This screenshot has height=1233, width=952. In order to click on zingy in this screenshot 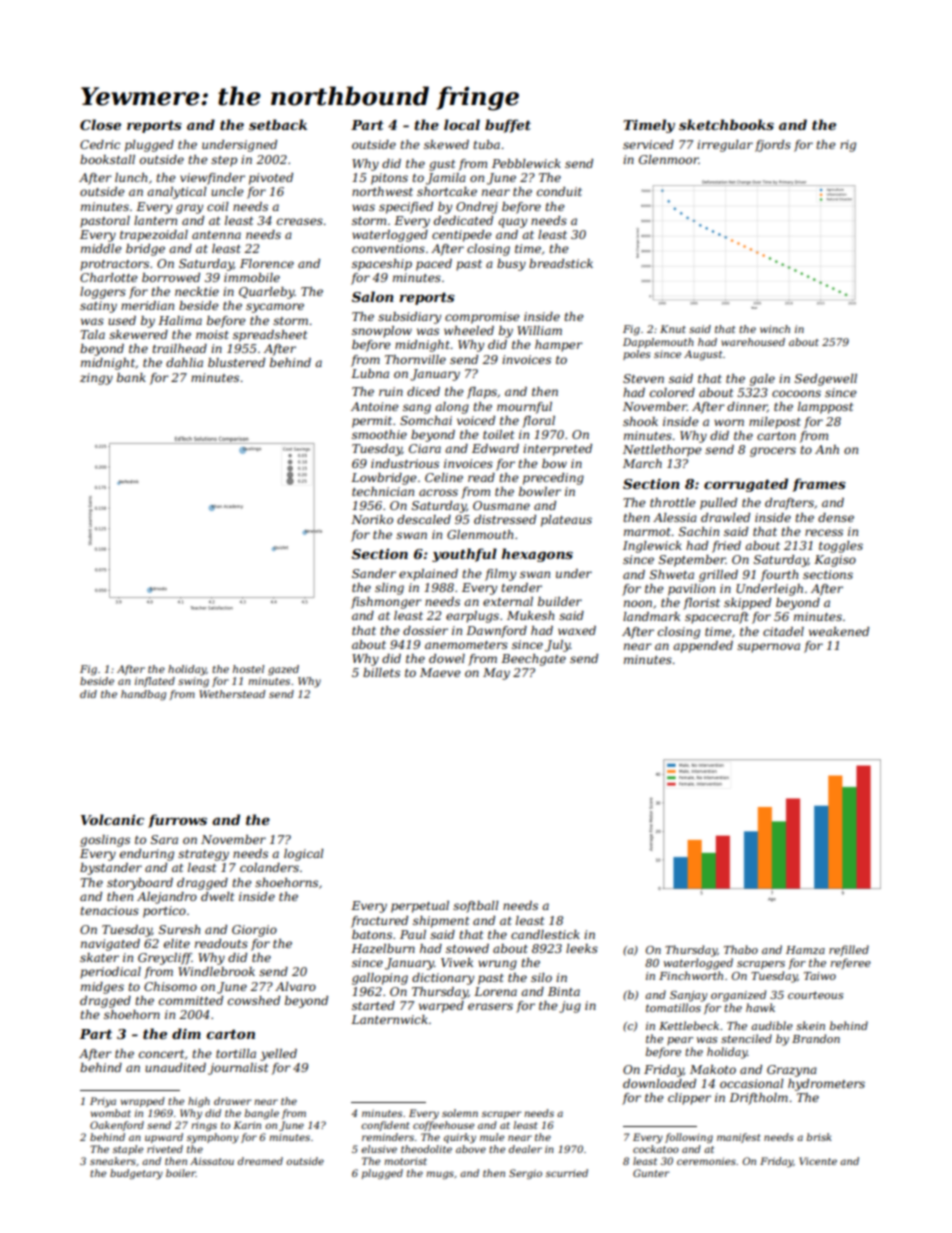, I will do `click(96, 379)`.
